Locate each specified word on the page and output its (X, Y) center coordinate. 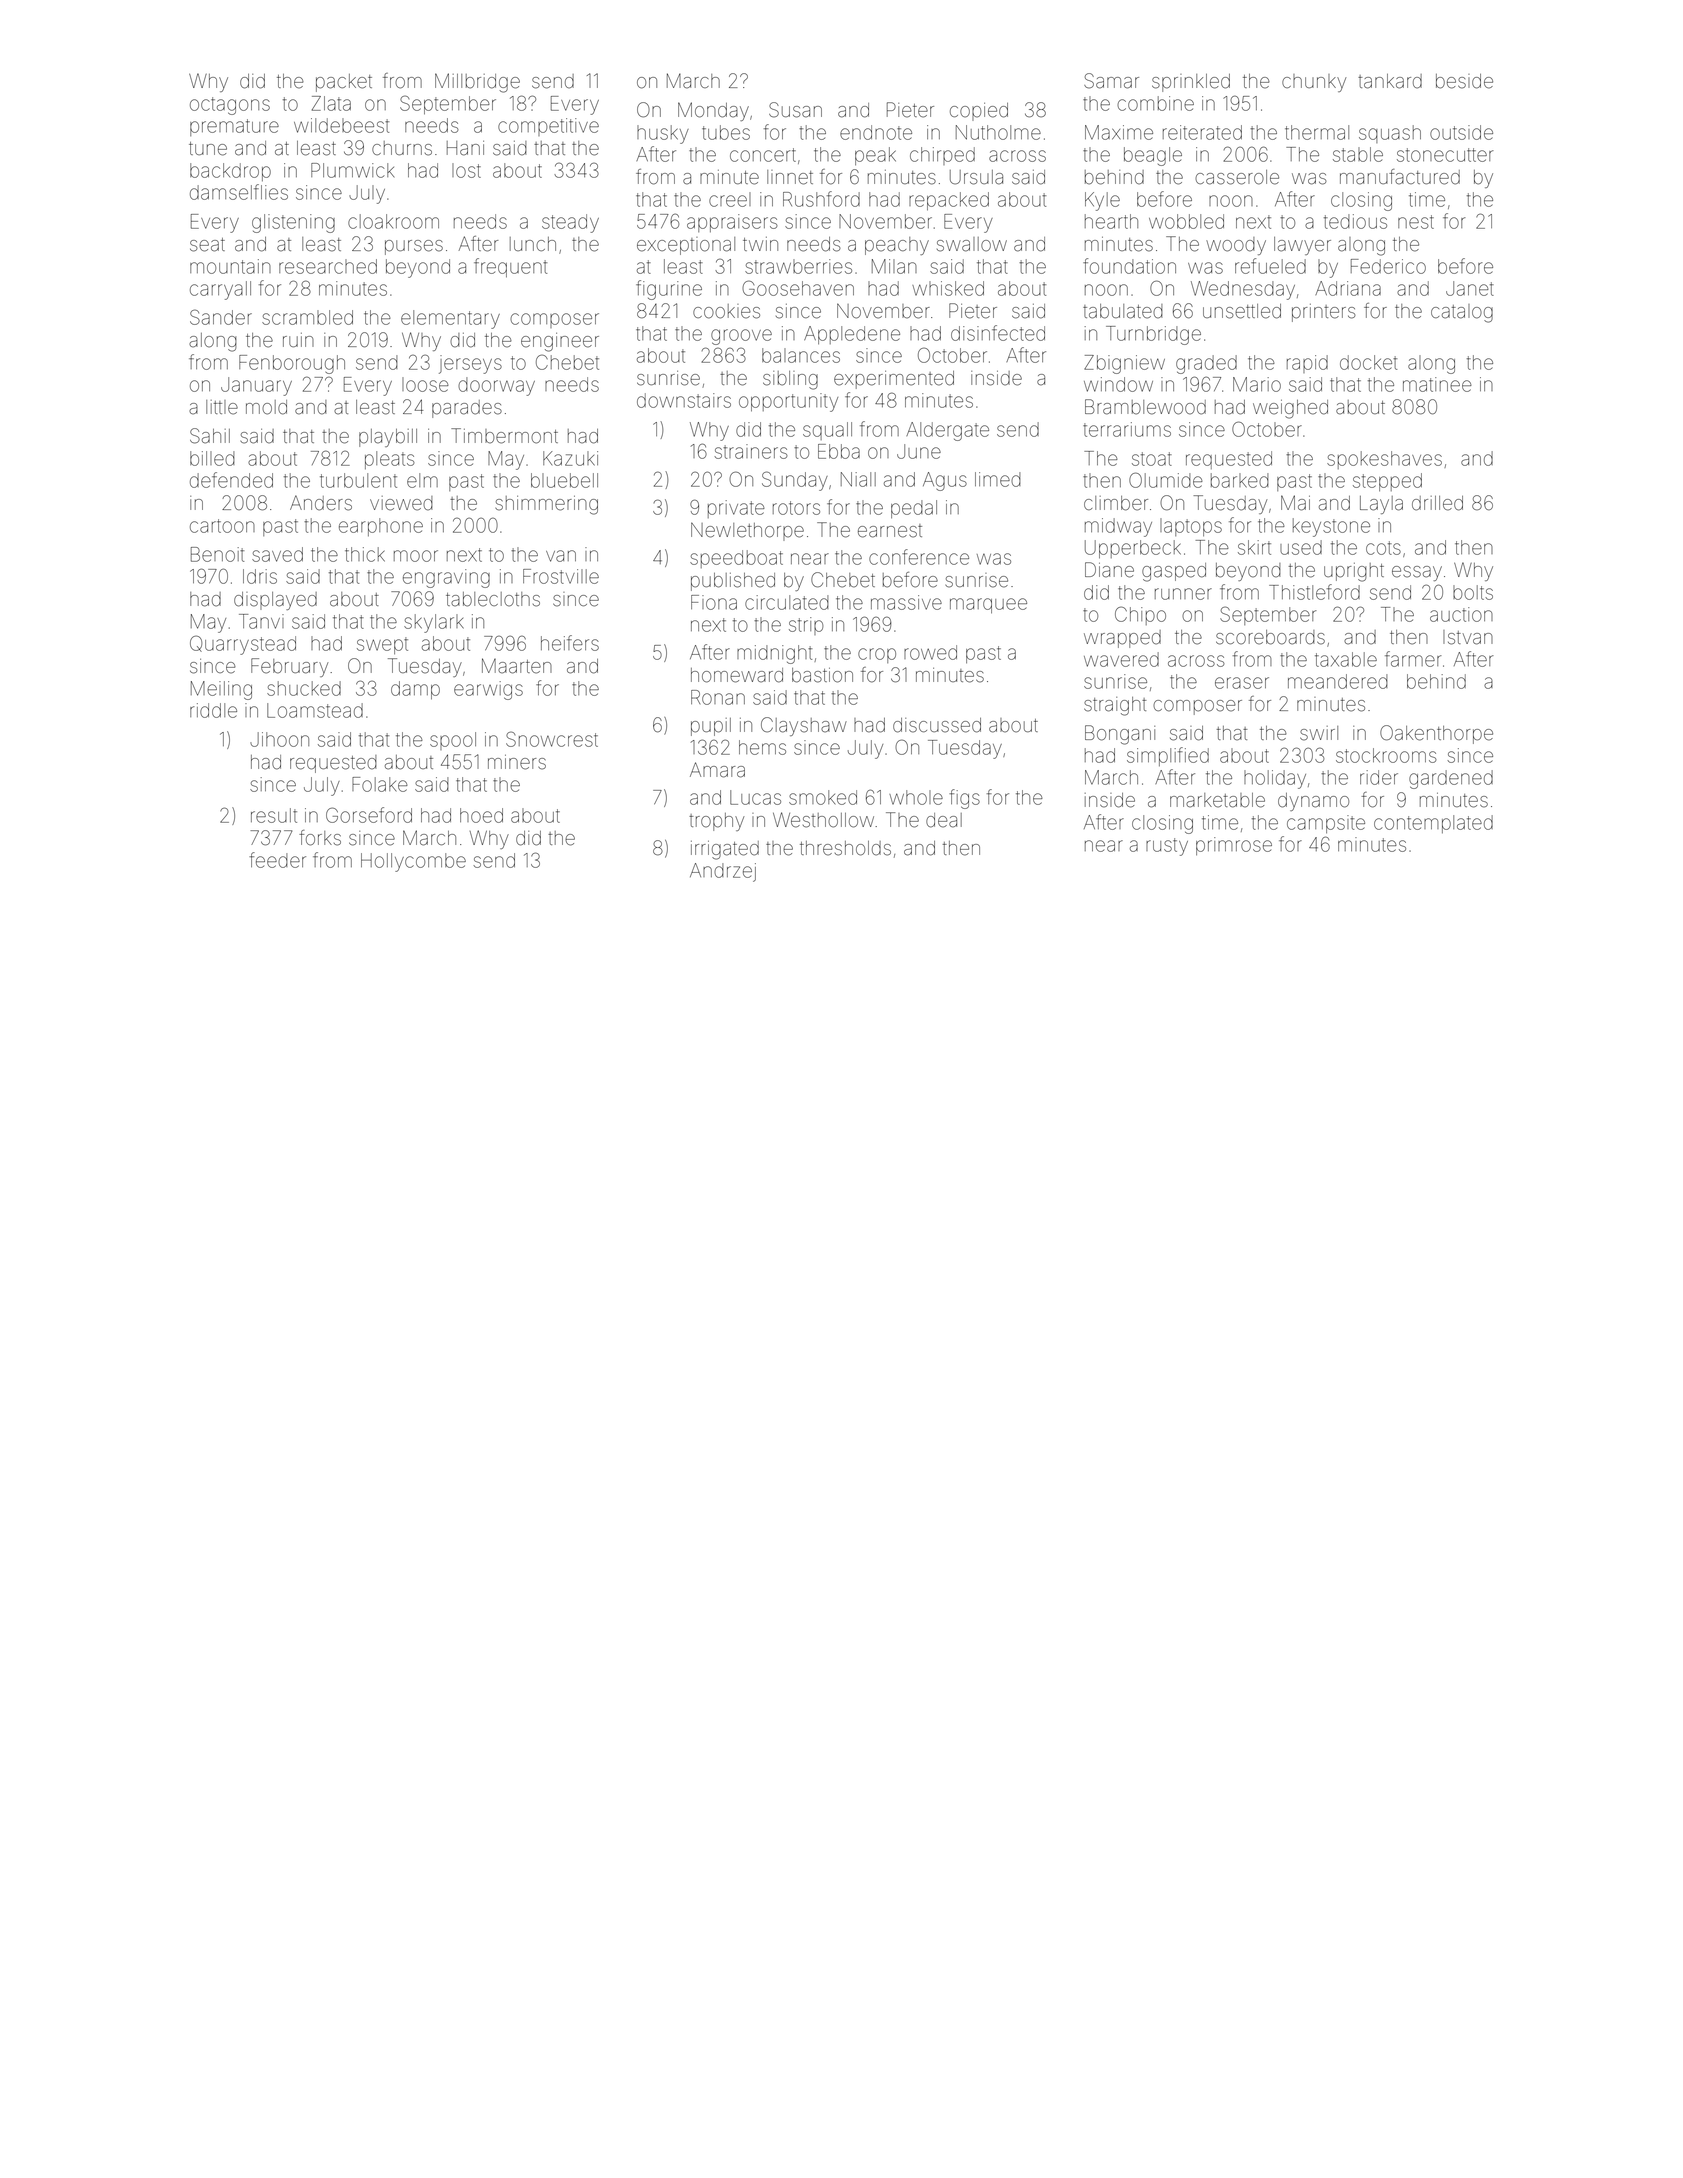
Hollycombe (413, 862)
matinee (1437, 384)
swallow (972, 244)
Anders (321, 503)
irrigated (725, 850)
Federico (1388, 266)
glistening (293, 223)
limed (998, 479)
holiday (1275, 779)
